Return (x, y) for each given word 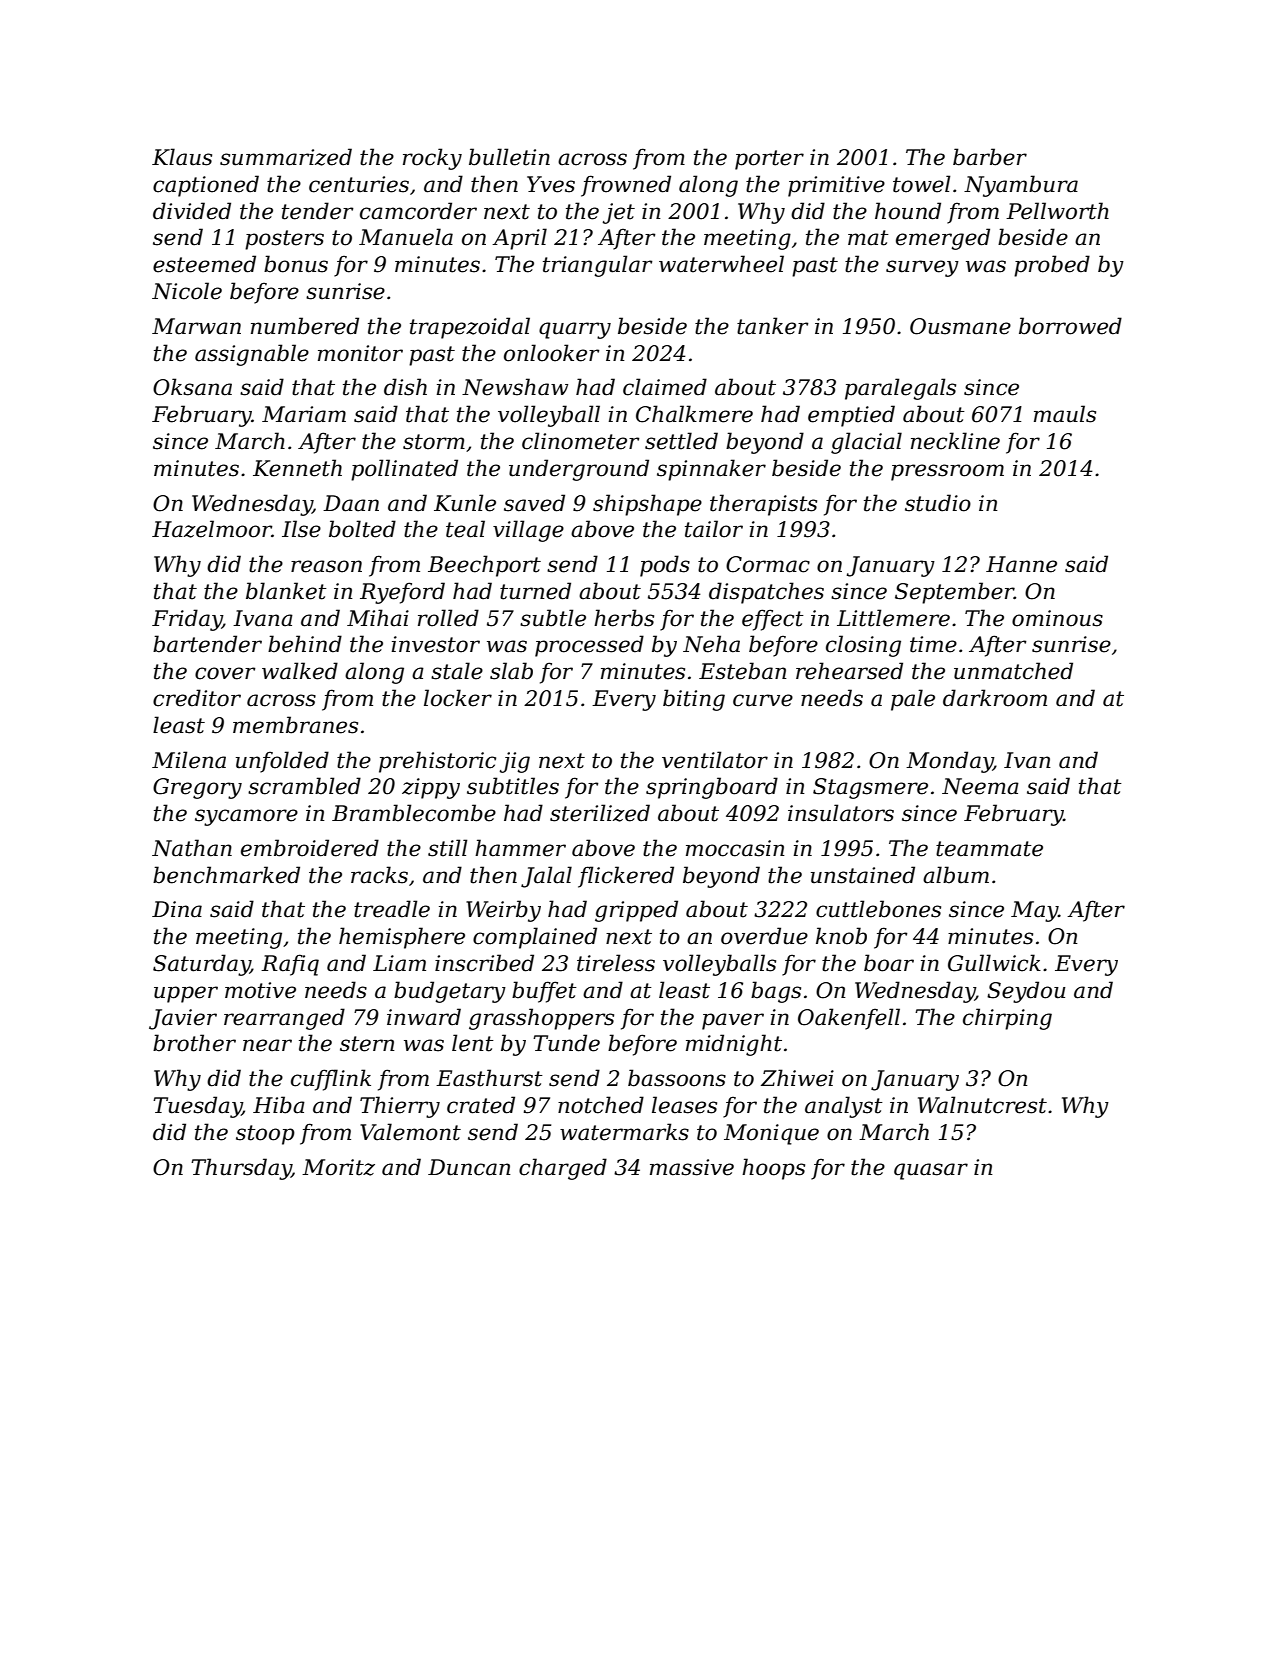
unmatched (1013, 671)
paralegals (900, 389)
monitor (360, 353)
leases (684, 1105)
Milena (189, 760)
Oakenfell (849, 1019)
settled (681, 441)
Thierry (400, 1107)
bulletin (509, 157)
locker (458, 698)
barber (990, 157)
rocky (432, 159)
